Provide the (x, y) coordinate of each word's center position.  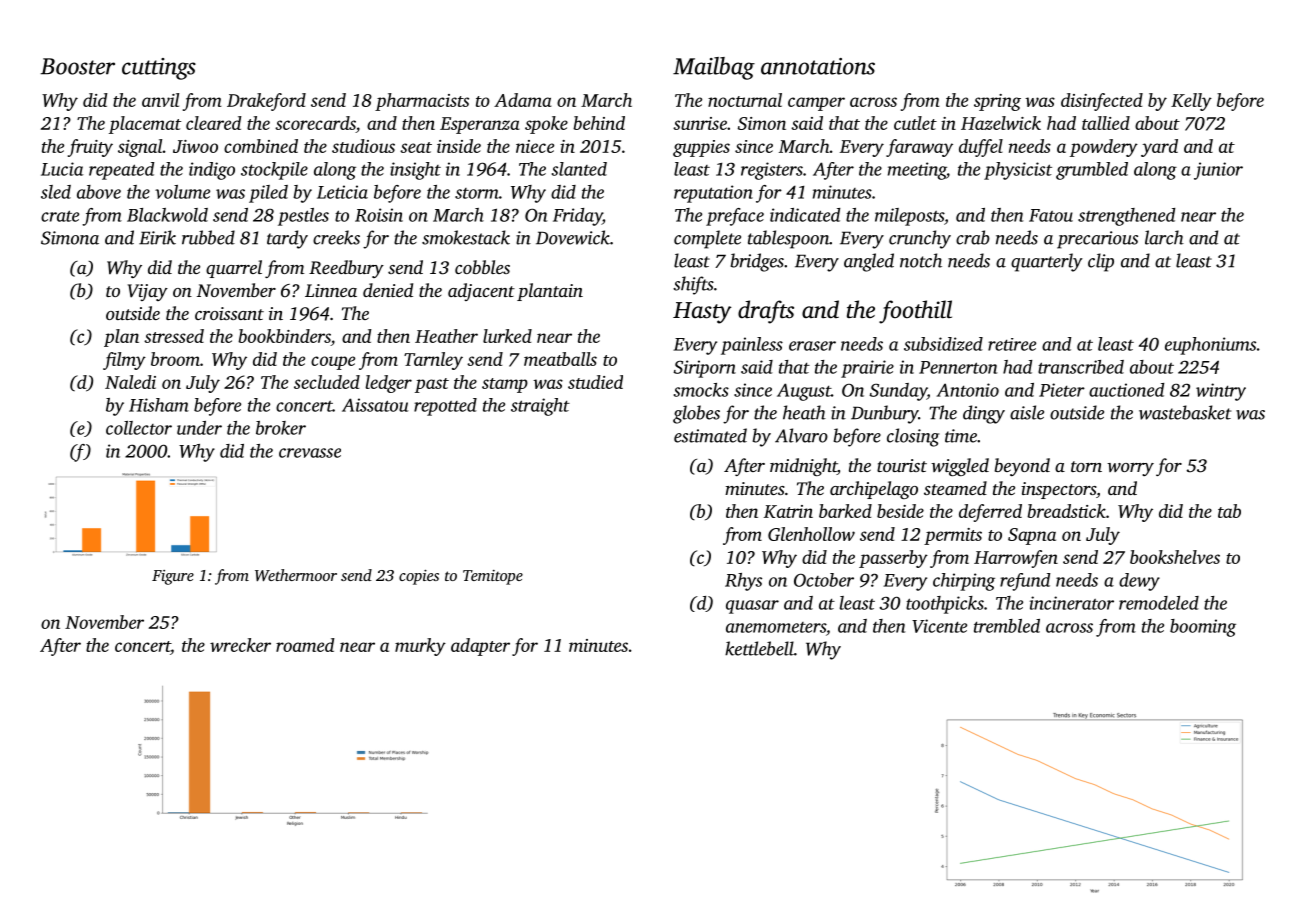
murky (420, 647)
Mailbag (714, 68)
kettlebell (759, 648)
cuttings (159, 69)
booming (1203, 628)
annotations (818, 66)
